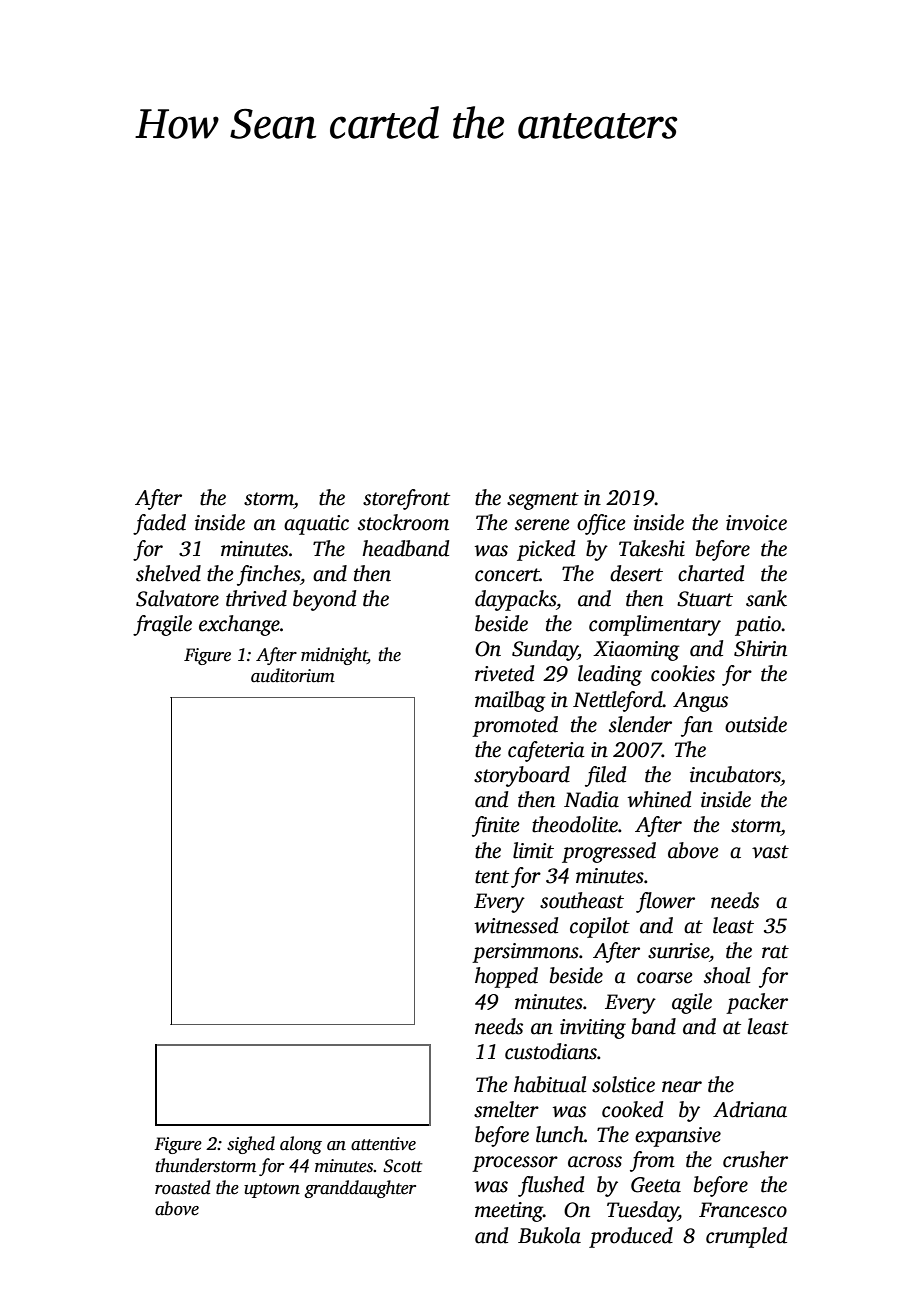 This document has height=1314, width=924. What do you see at coordinates (293, 675) in the document?
I see `auditorium` at bounding box center [293, 675].
